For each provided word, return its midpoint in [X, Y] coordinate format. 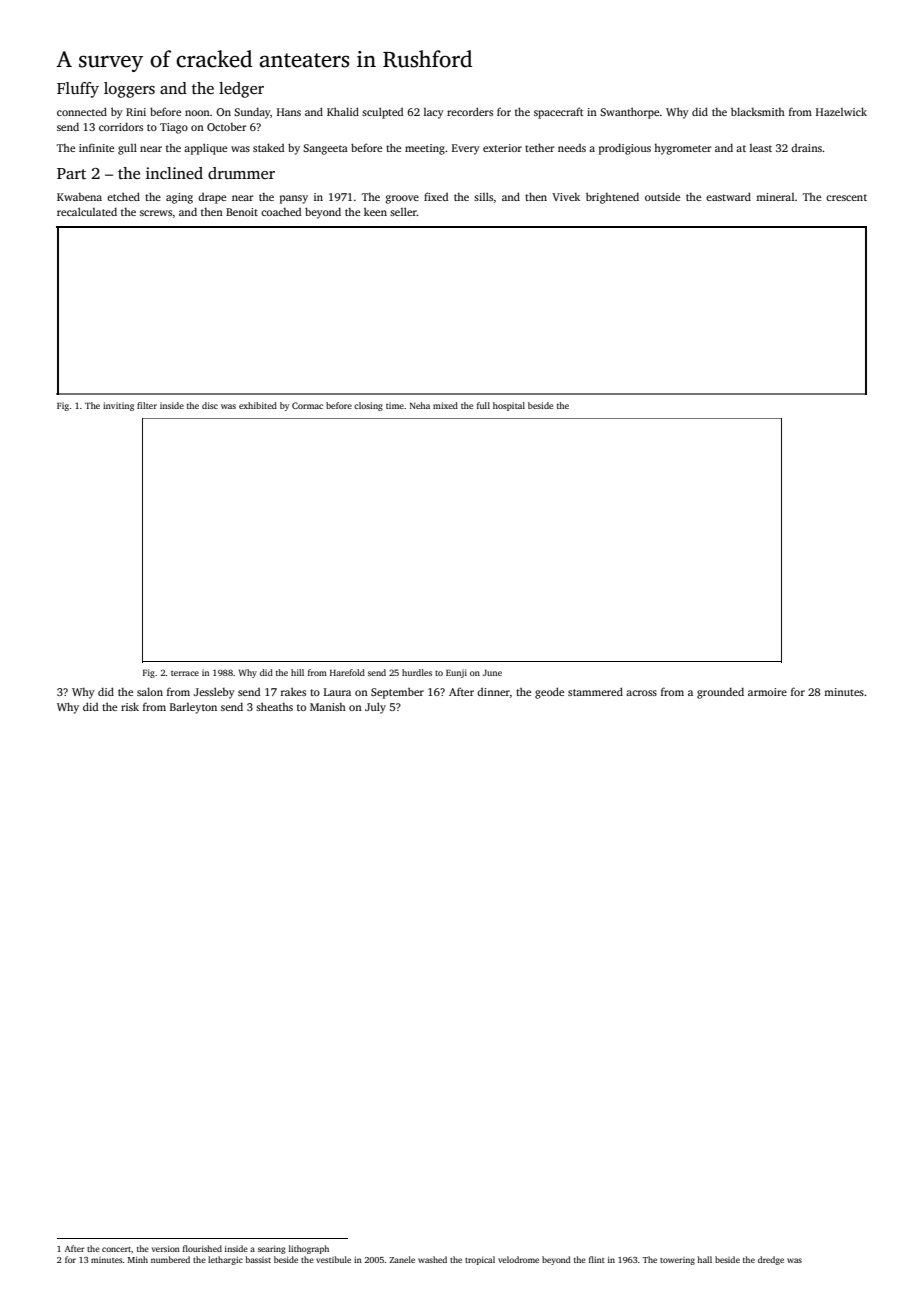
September [397, 693]
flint [597, 1259]
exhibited [258, 405]
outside [662, 196]
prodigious [625, 149]
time [395, 405]
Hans [289, 112]
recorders [470, 111]
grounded [720, 693]
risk [130, 706]
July [375, 708]
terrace [185, 673]
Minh [138, 1259]
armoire [767, 692]
